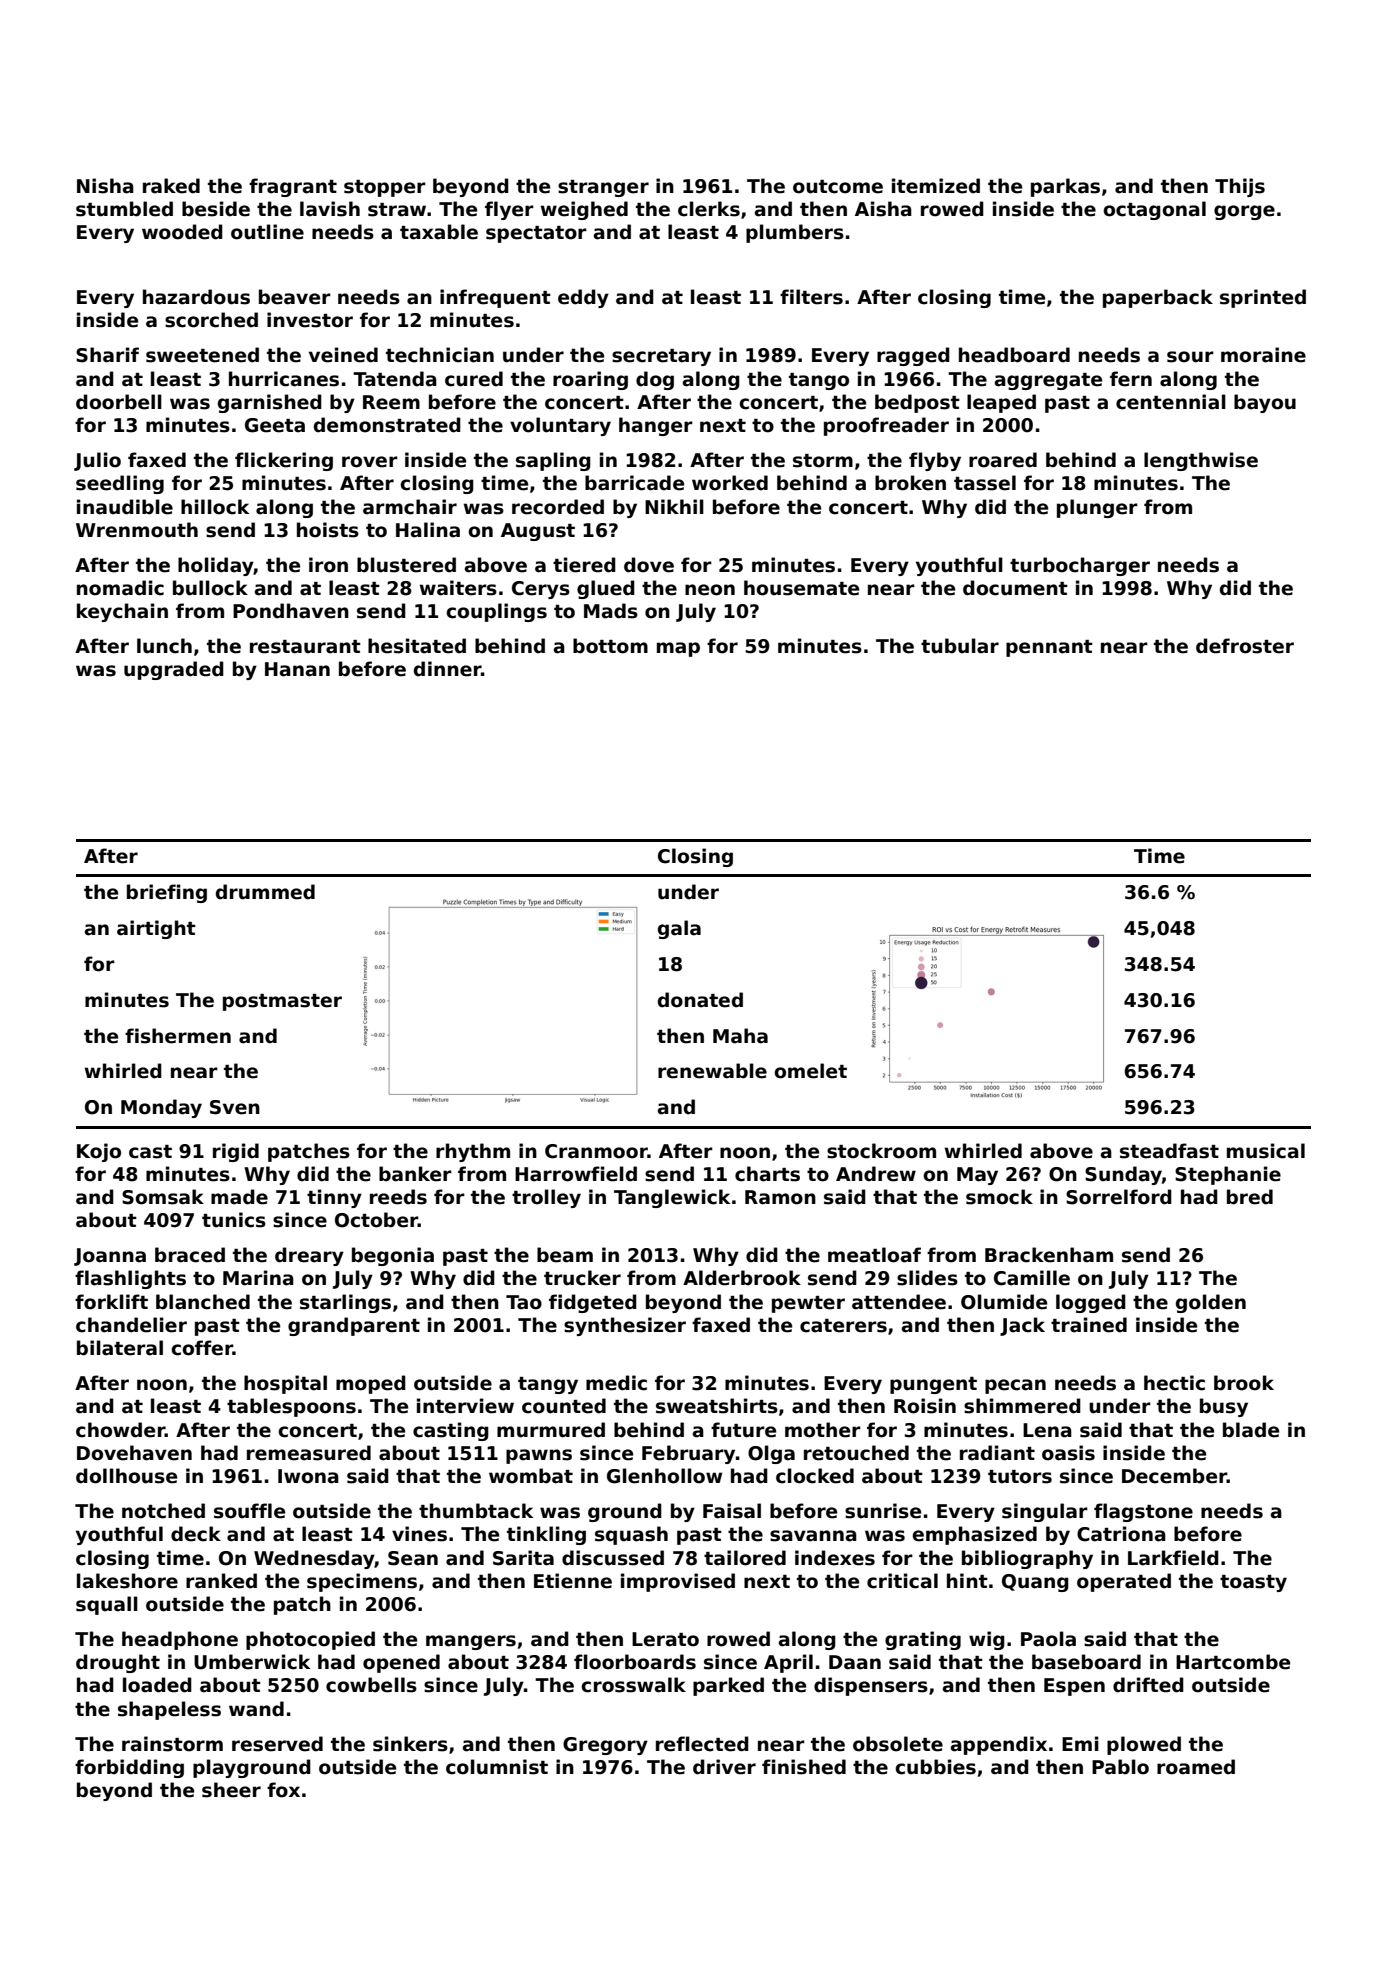  I want to click on driver, so click(724, 1767).
